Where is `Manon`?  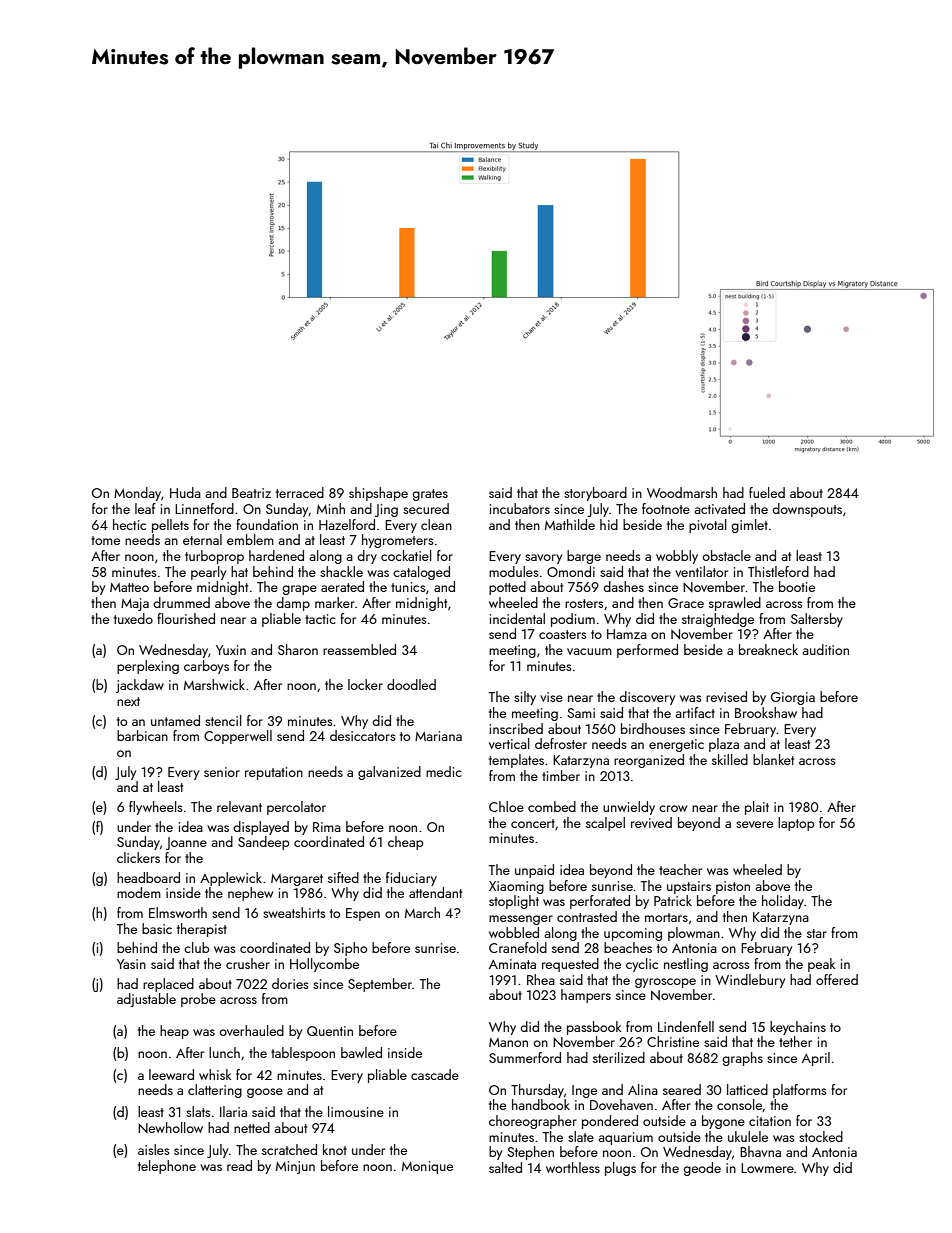 Manon is located at coordinates (508, 1042).
